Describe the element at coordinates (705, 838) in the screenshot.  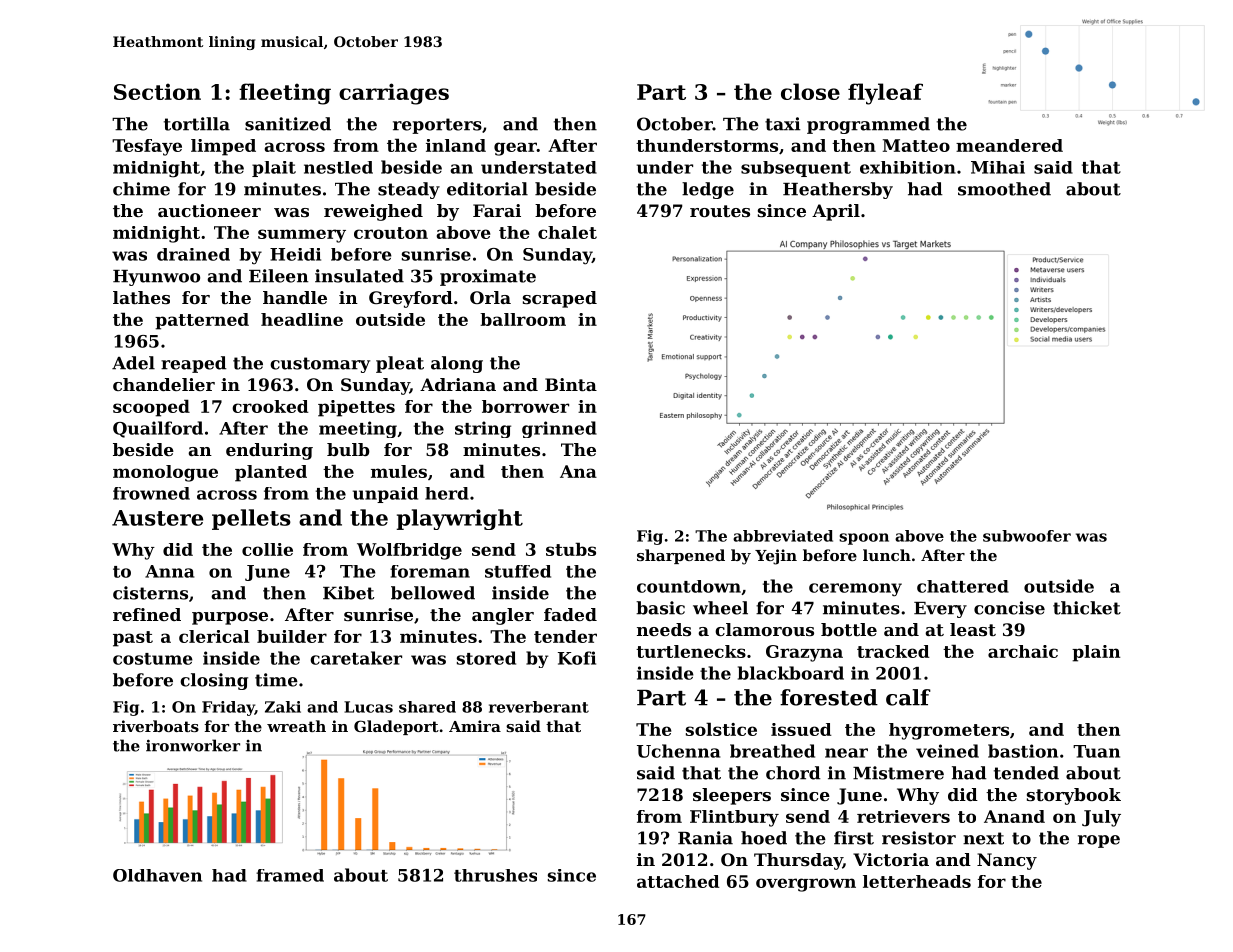
I see `Rania` at that location.
